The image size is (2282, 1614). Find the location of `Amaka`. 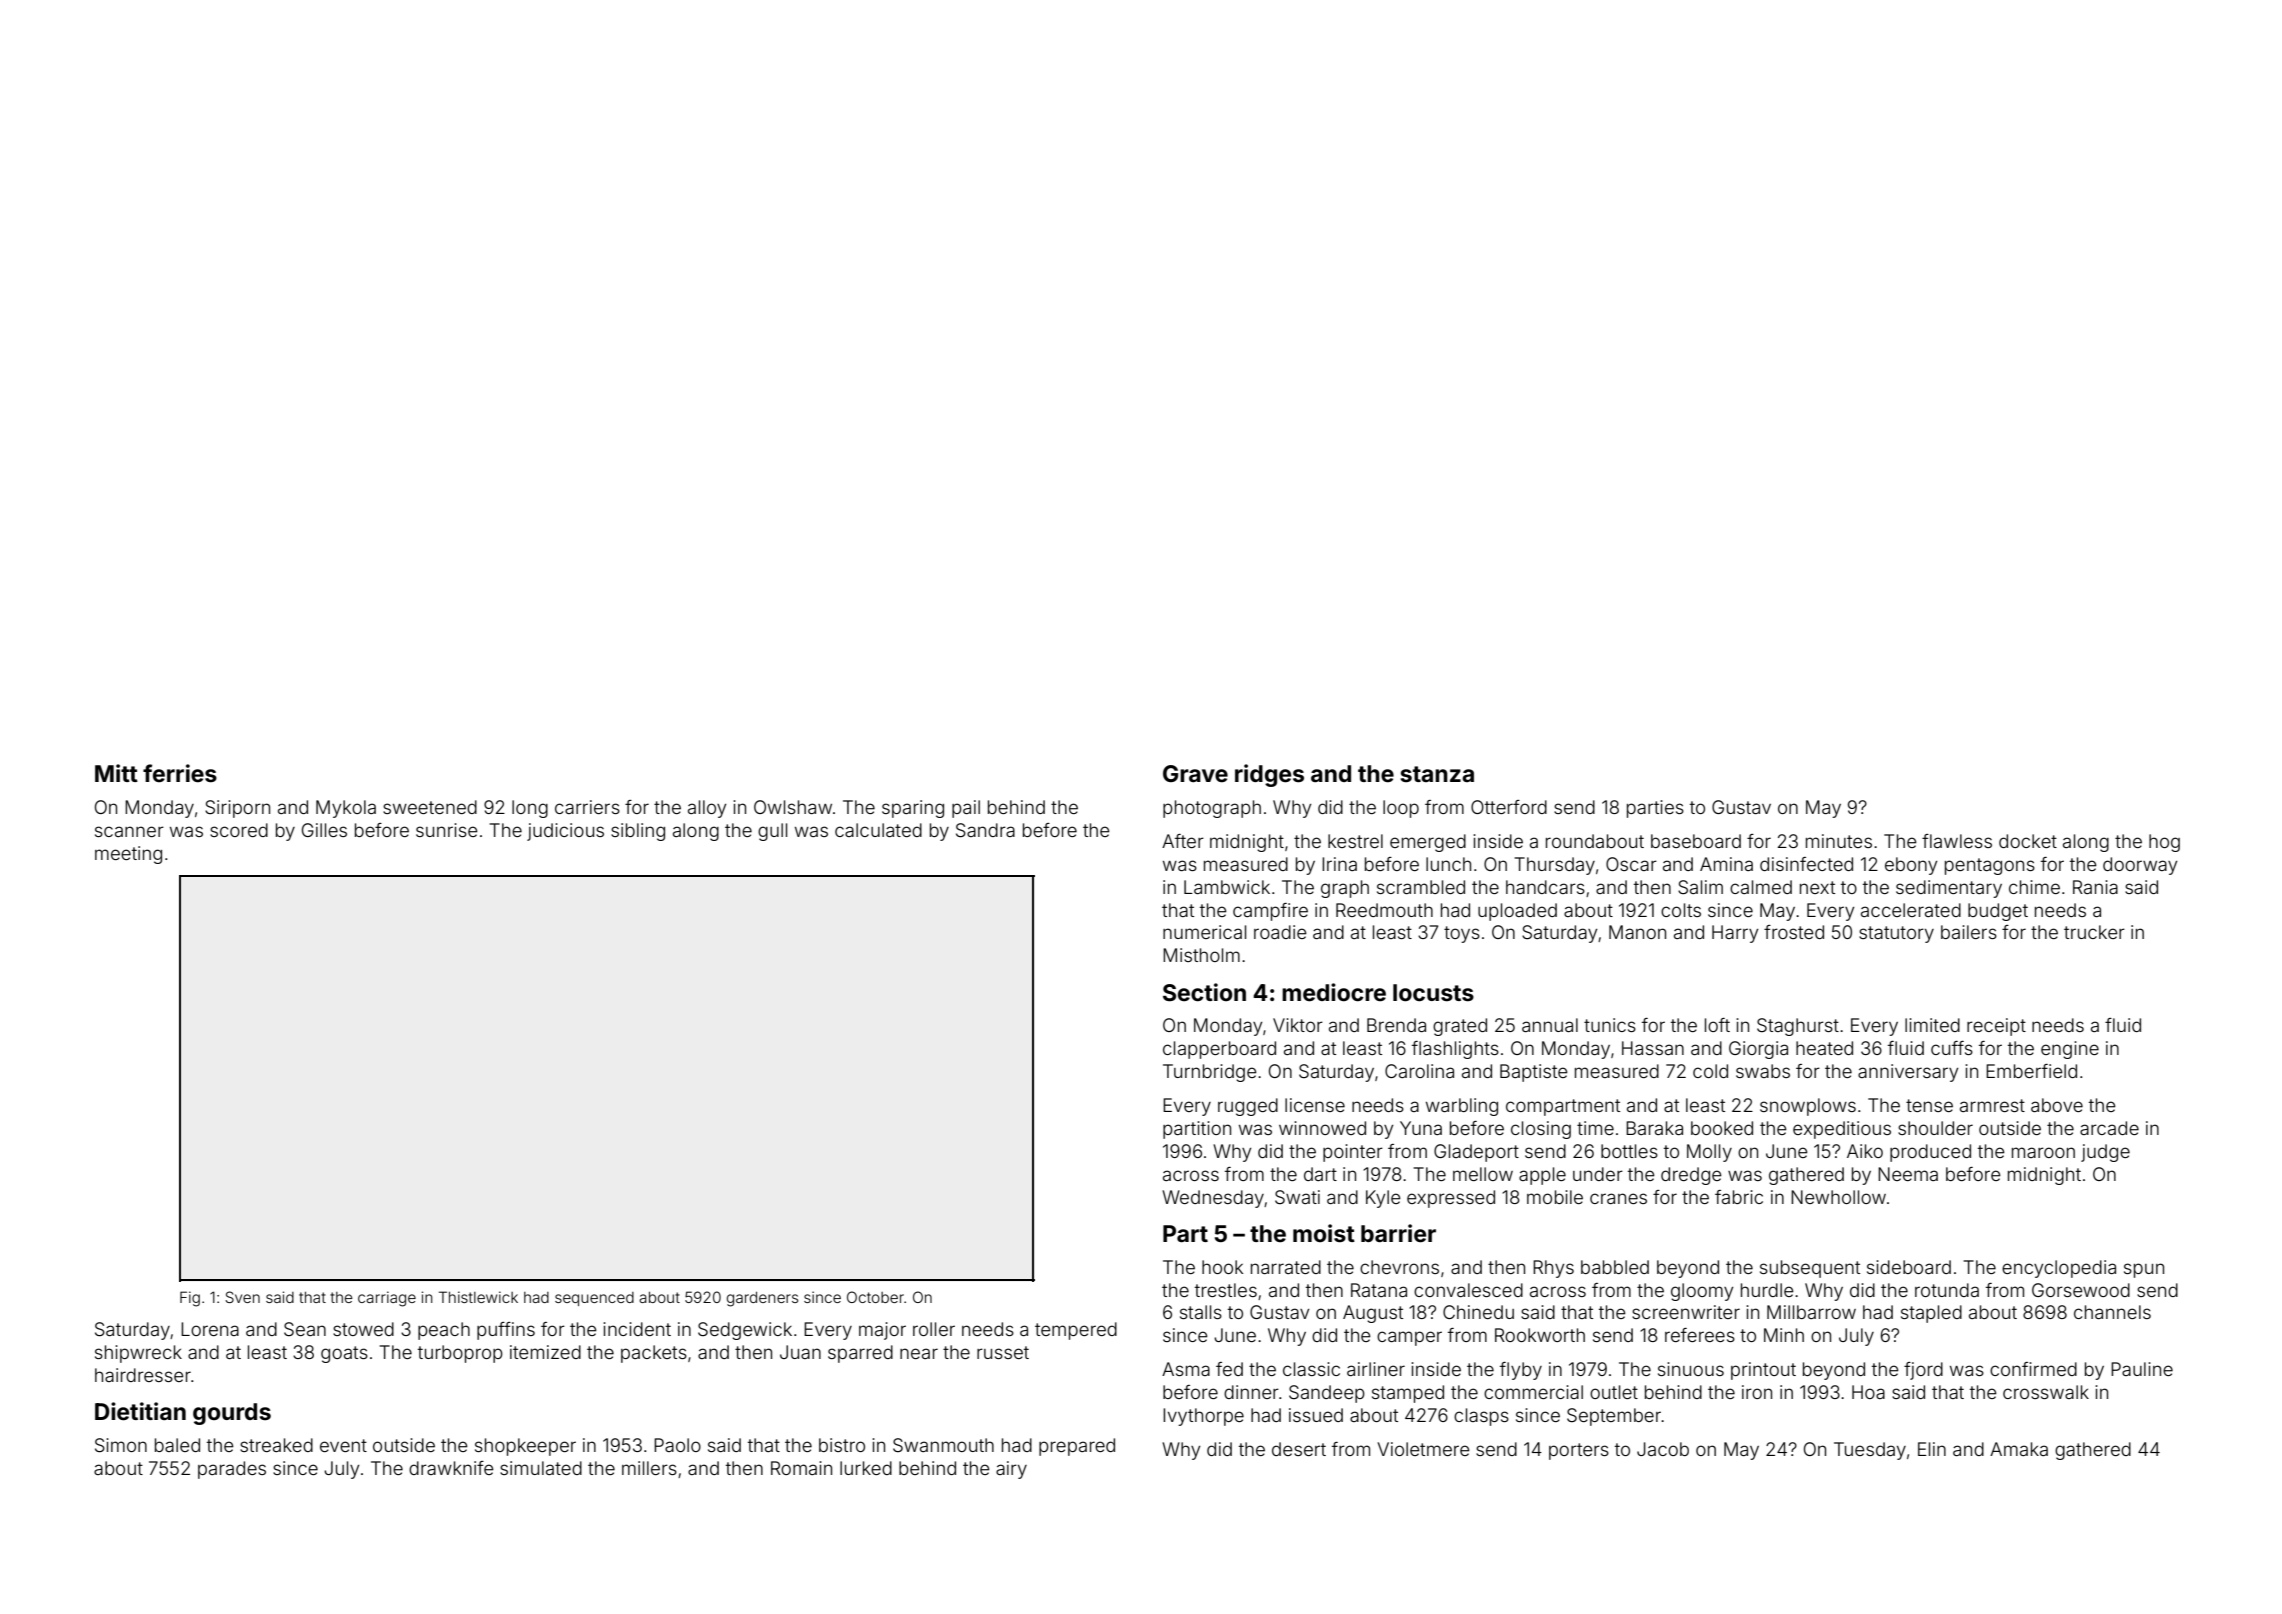

Amaka is located at coordinates (2019, 1449).
